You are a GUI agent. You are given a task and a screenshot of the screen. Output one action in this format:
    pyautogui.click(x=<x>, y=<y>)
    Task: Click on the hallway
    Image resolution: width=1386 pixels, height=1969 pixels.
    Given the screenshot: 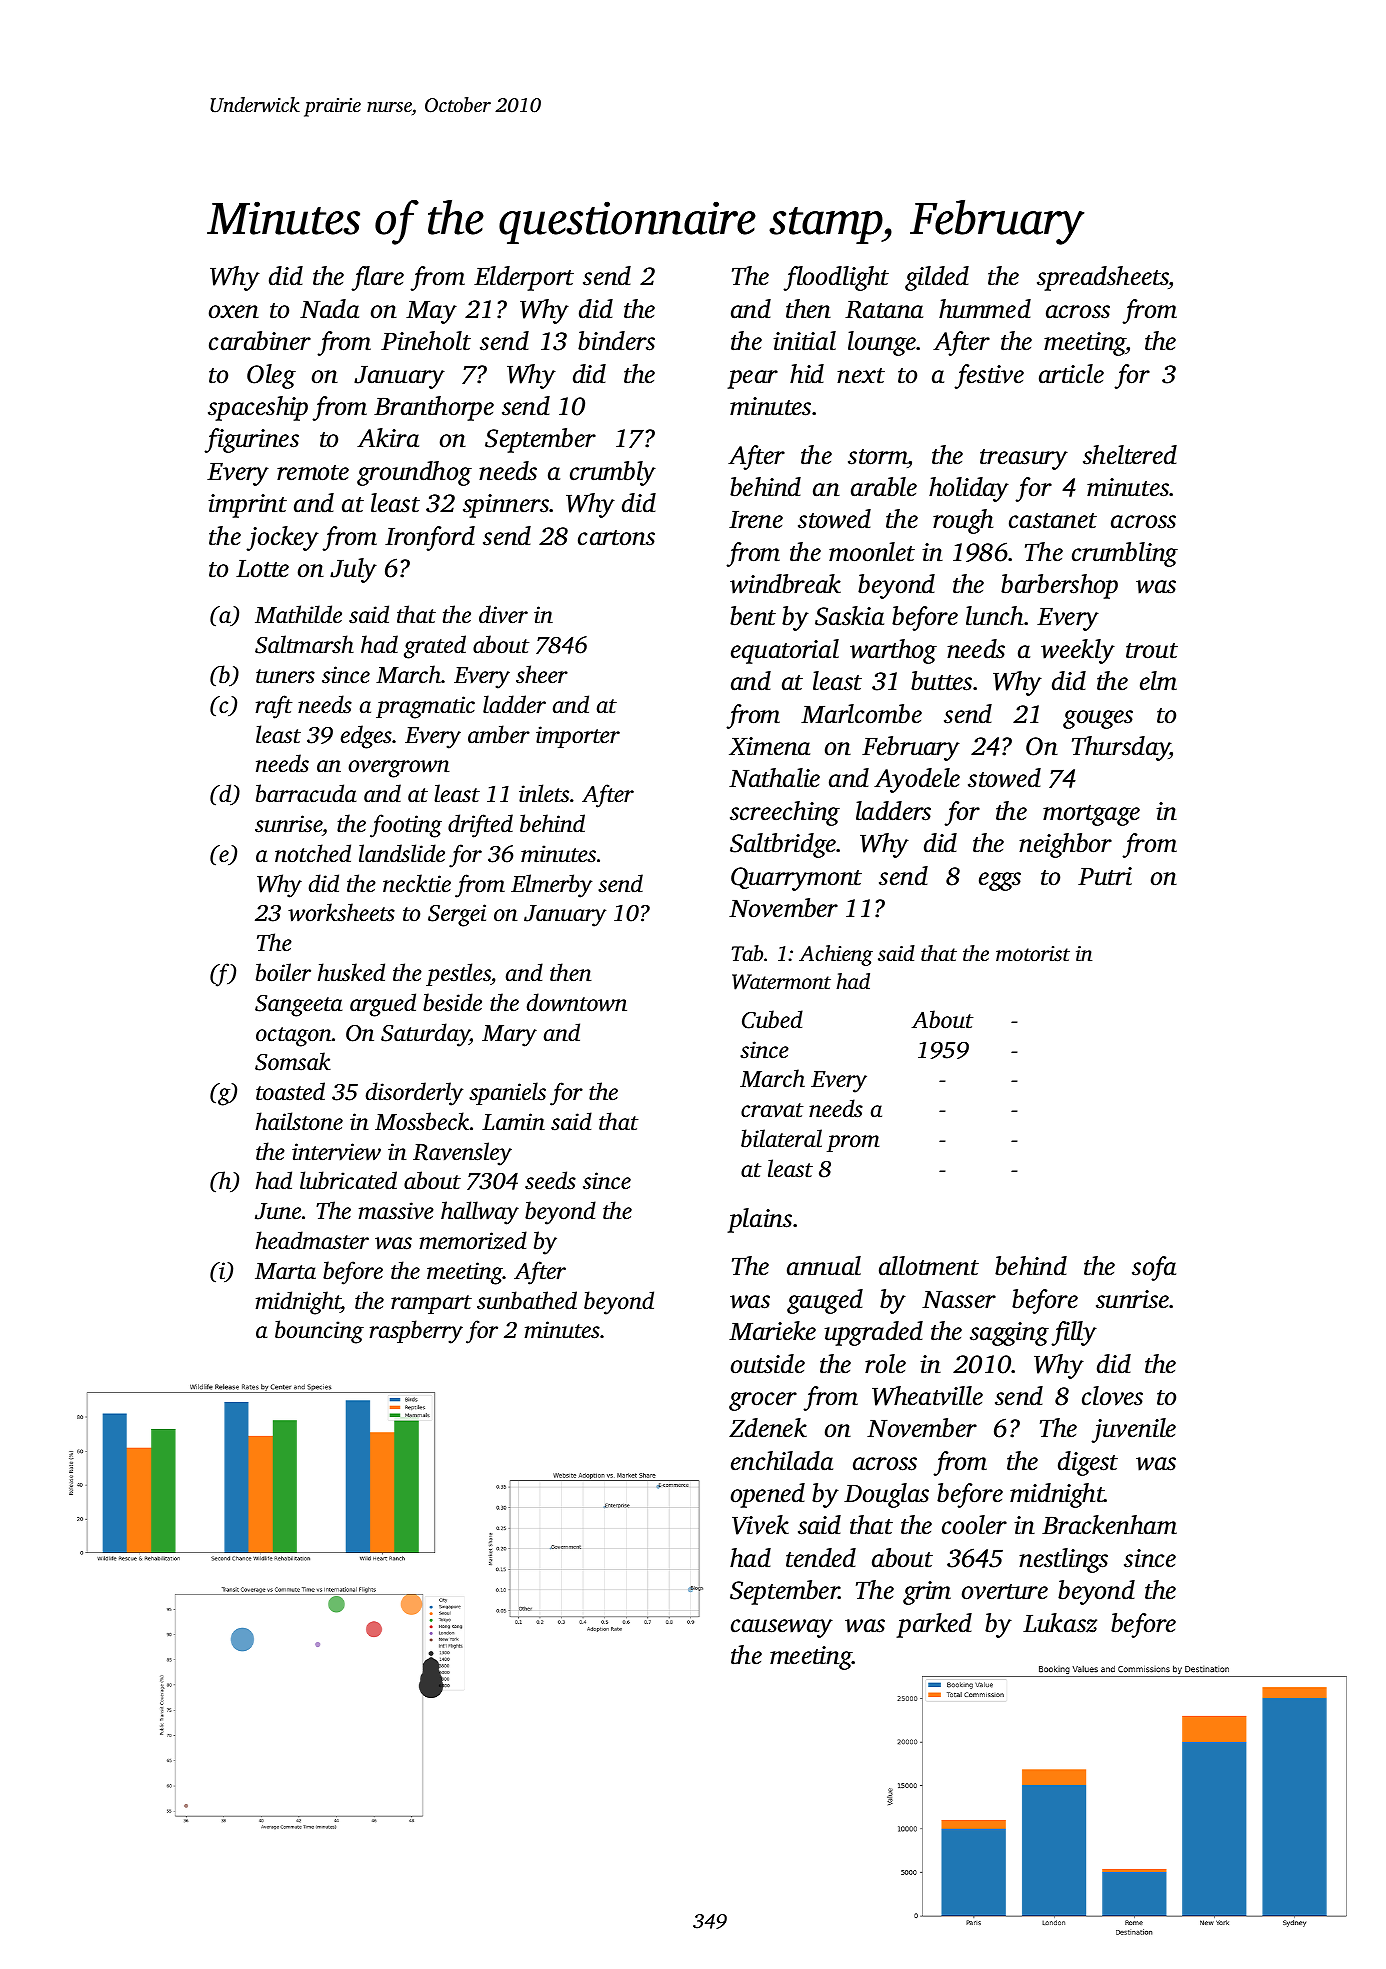 What is the action you would take?
    pyautogui.click(x=480, y=1213)
